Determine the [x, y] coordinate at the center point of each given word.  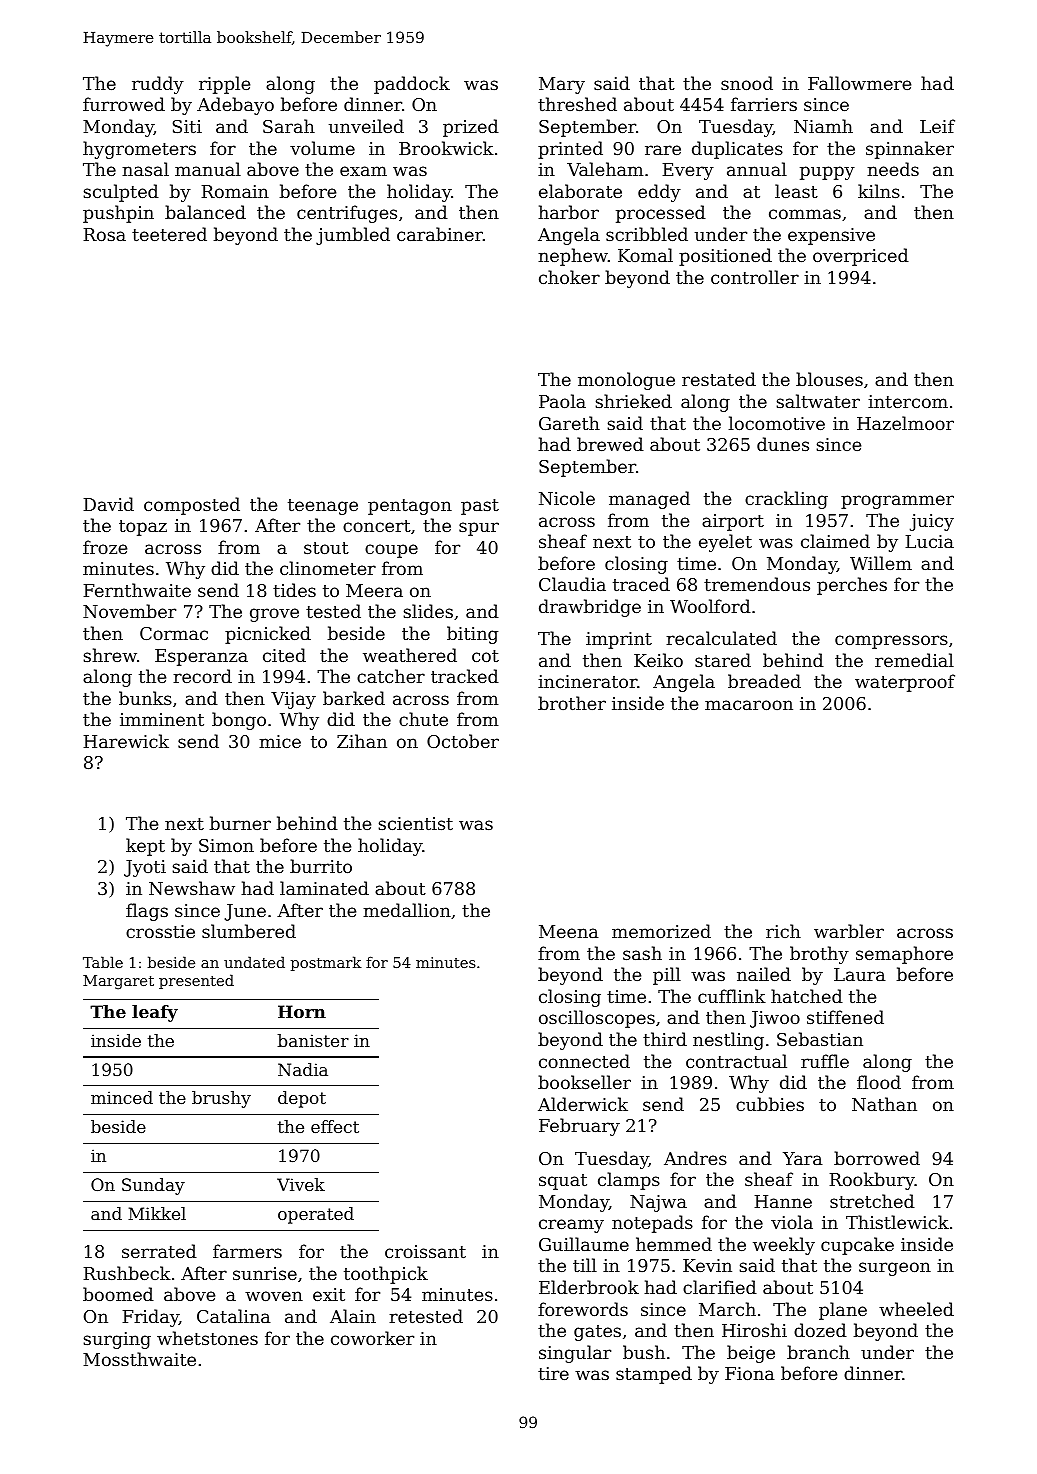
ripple [224, 85]
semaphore [904, 955]
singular [575, 1354]
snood [747, 83]
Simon [226, 845]
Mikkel [157, 1213]
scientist [415, 823]
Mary [562, 85]
